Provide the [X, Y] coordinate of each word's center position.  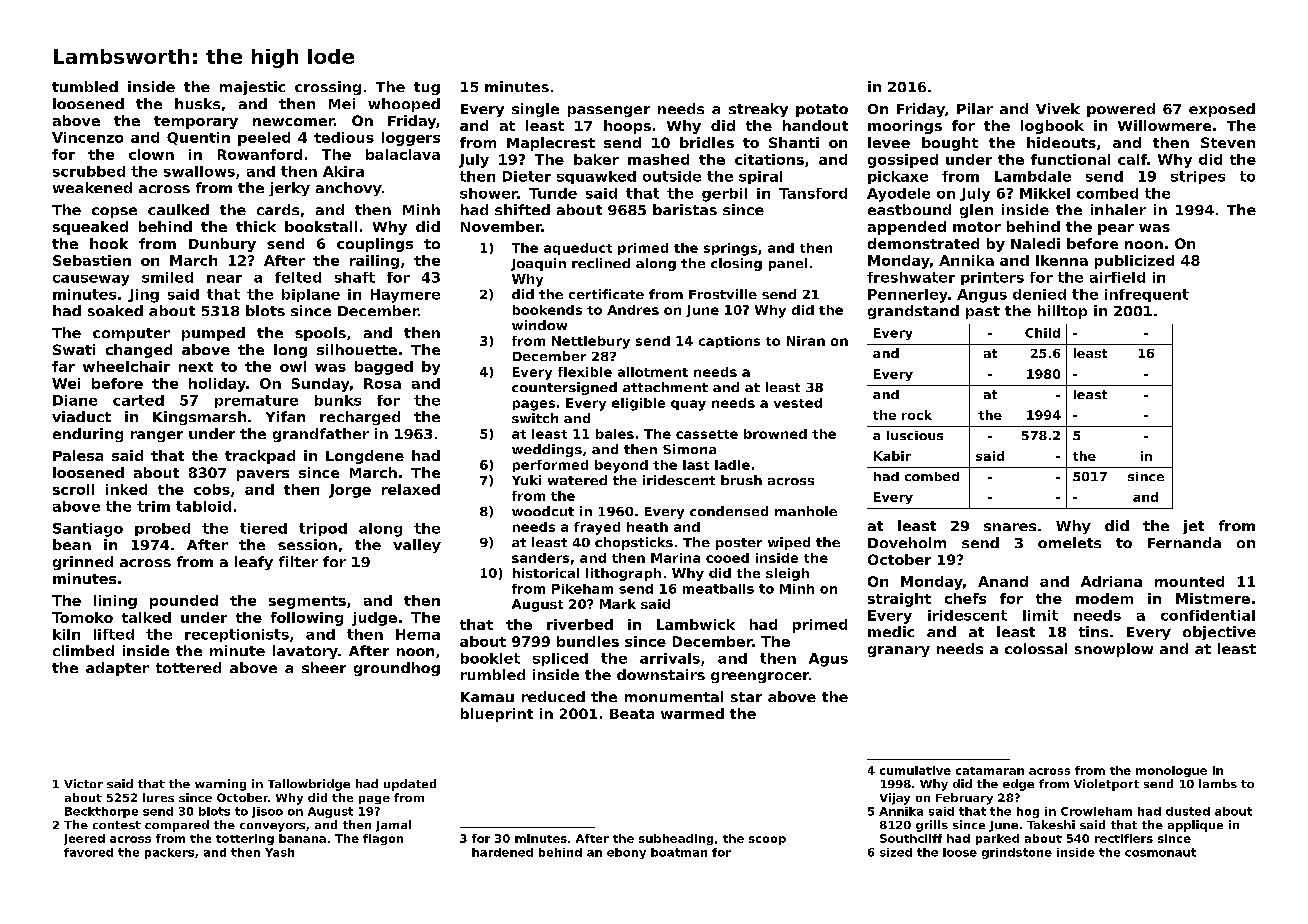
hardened [502, 852]
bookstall [321, 226]
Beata [632, 714]
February [964, 799]
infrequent [1147, 295]
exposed [1222, 110]
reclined [601, 263]
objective [1219, 633]
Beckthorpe [101, 812]
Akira [343, 171]
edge [1018, 785]
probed [162, 529]
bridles [707, 142]
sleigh [787, 574]
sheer [324, 667]
